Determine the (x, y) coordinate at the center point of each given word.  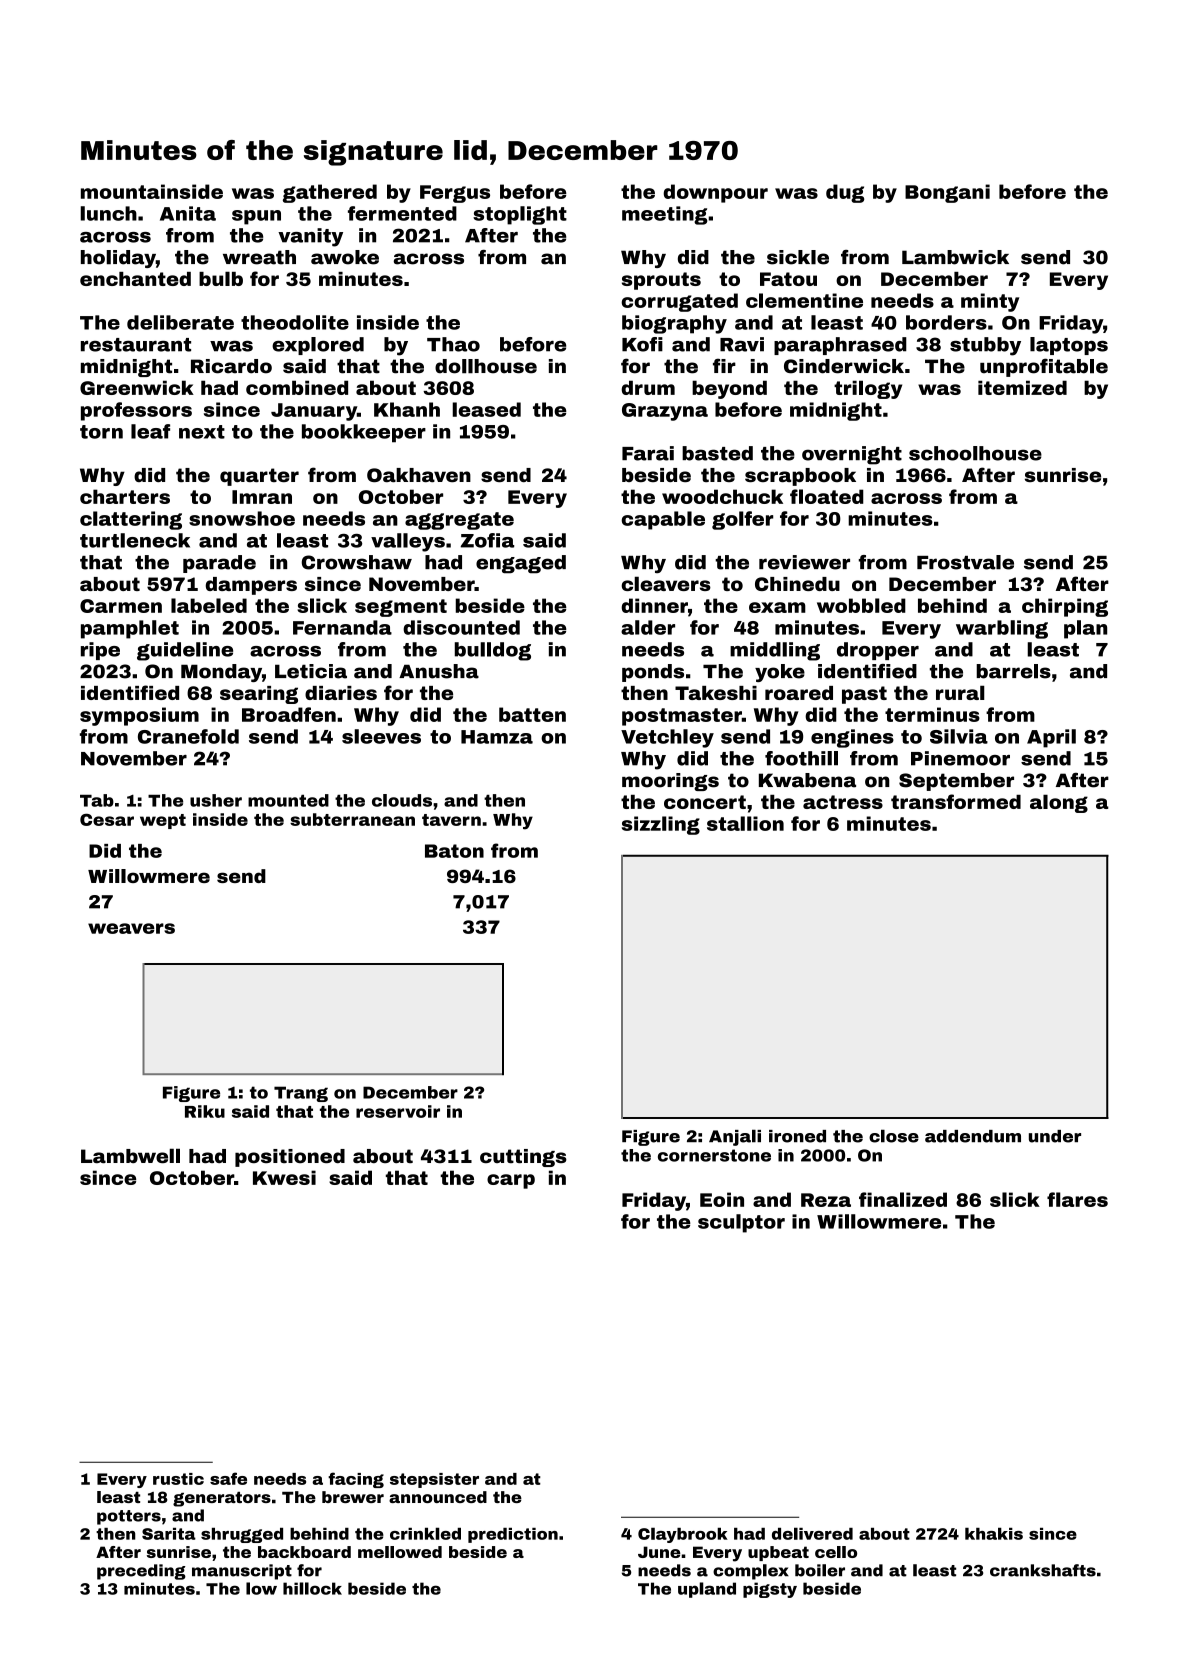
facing (356, 1480)
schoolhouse (975, 453)
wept (163, 821)
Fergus (455, 194)
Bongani (947, 193)
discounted (461, 627)
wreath (259, 257)
